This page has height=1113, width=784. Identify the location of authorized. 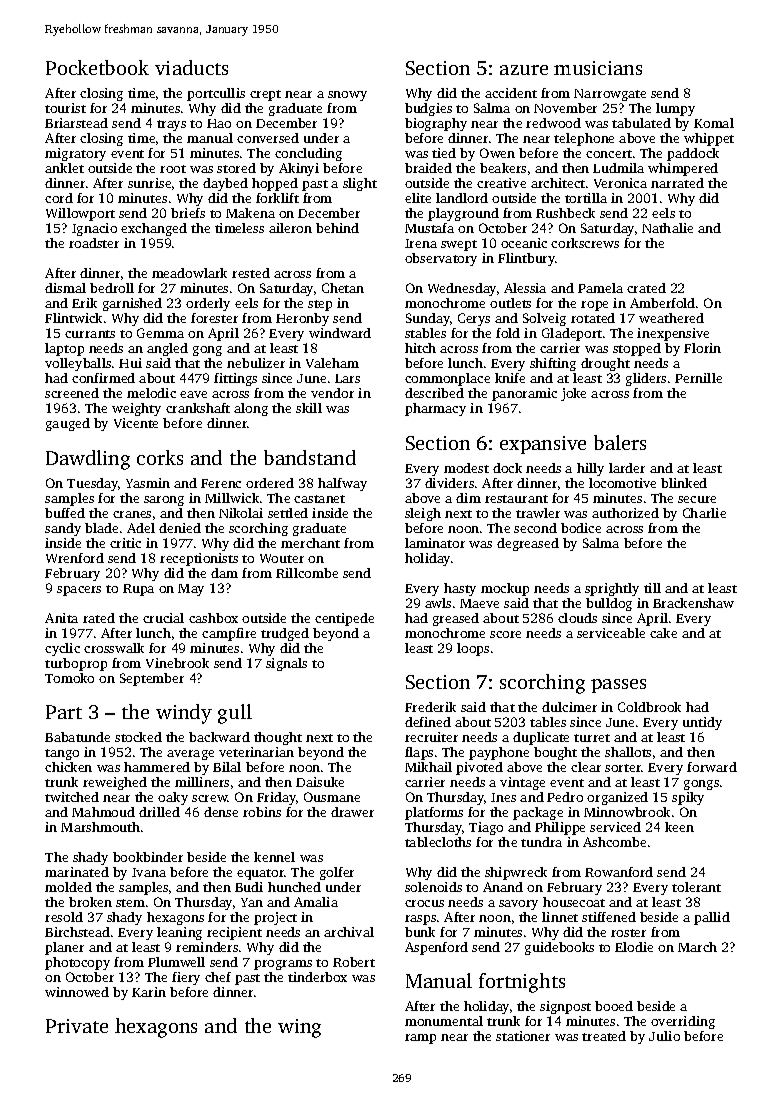
(625, 513).
